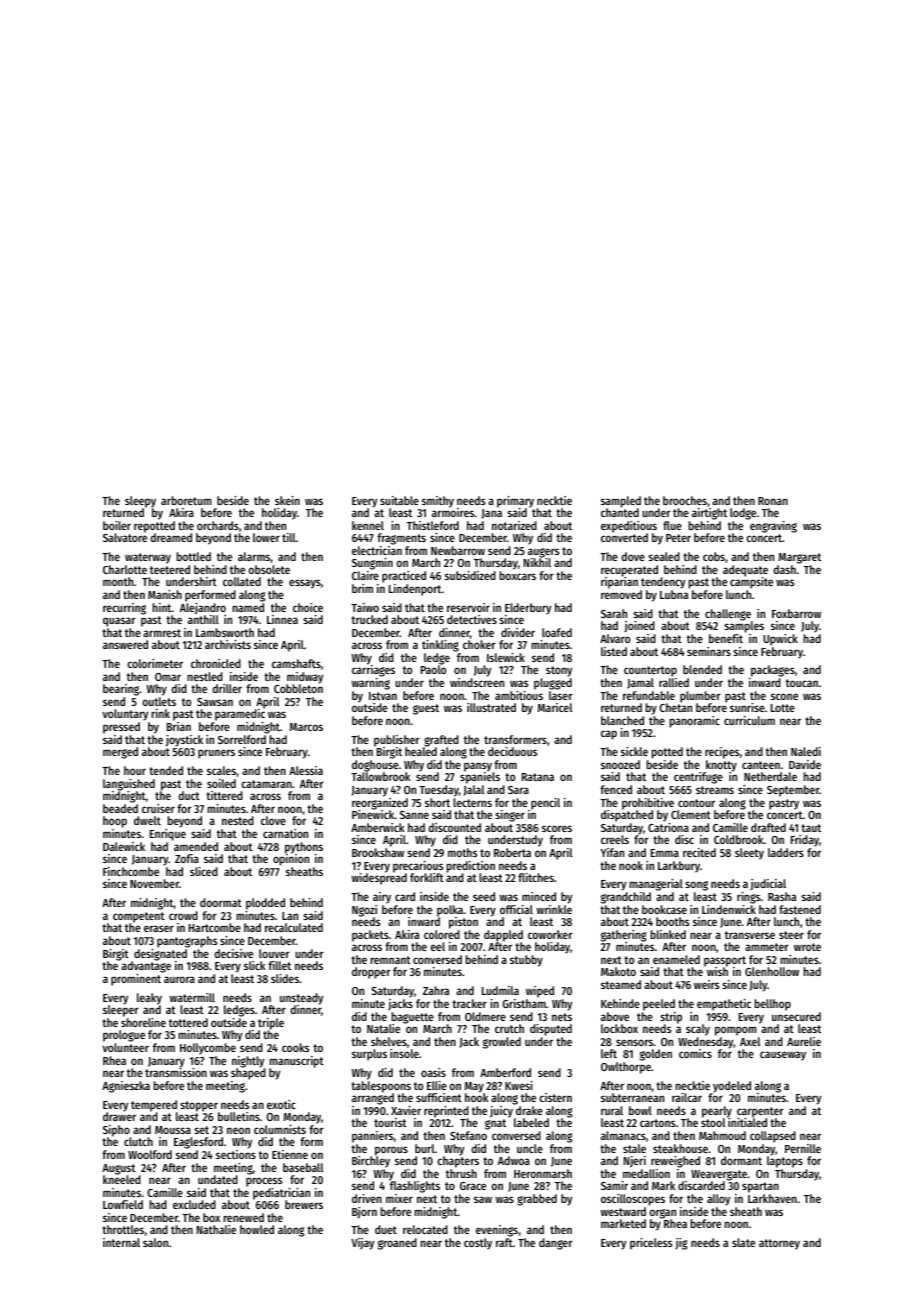 The width and height of the screenshot is (924, 1308). What do you see at coordinates (176, 1072) in the screenshot?
I see `transmission` at bounding box center [176, 1072].
